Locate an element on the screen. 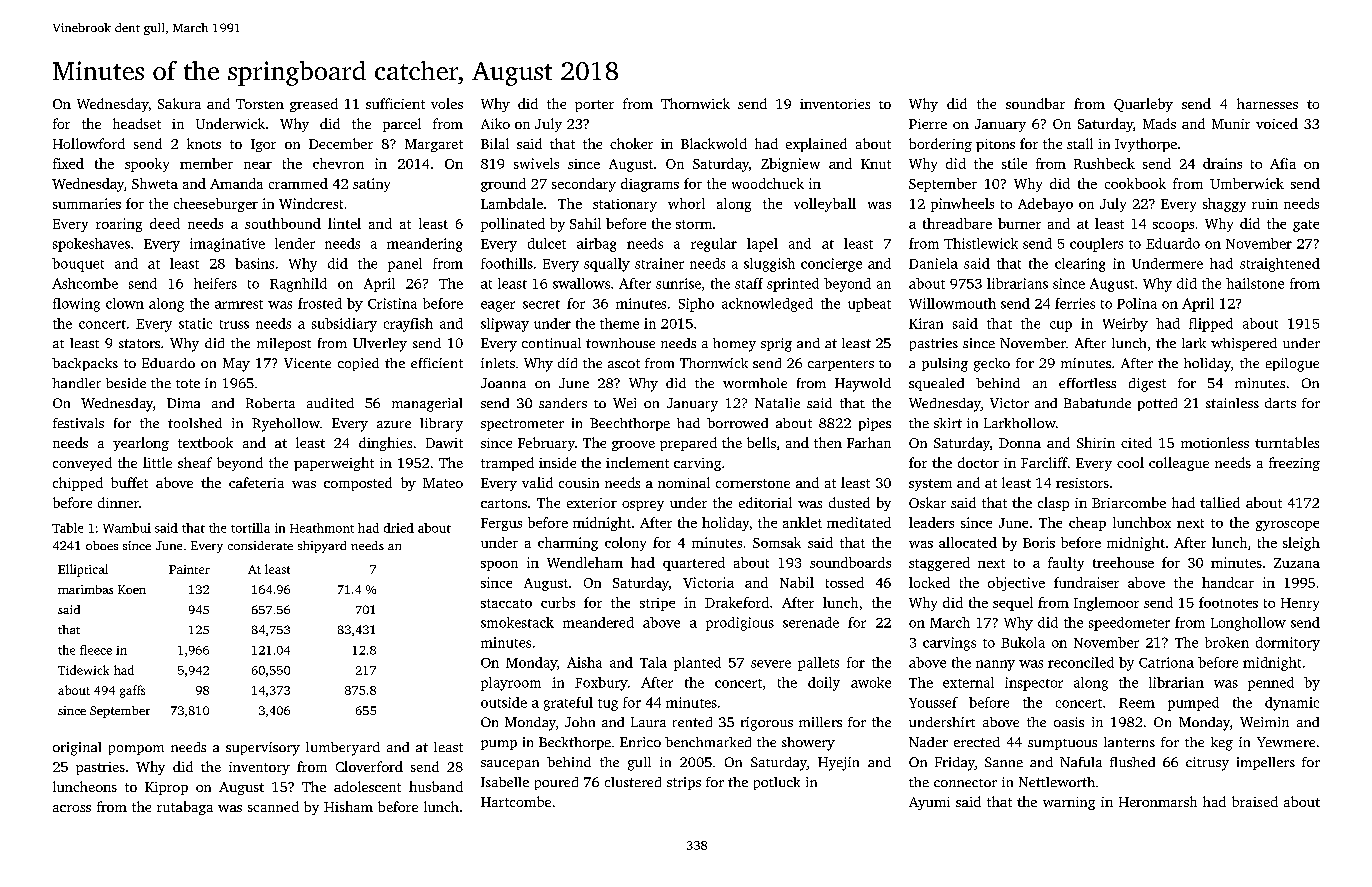 This screenshot has width=1372, height=887. Torsten is located at coordinates (260, 104).
